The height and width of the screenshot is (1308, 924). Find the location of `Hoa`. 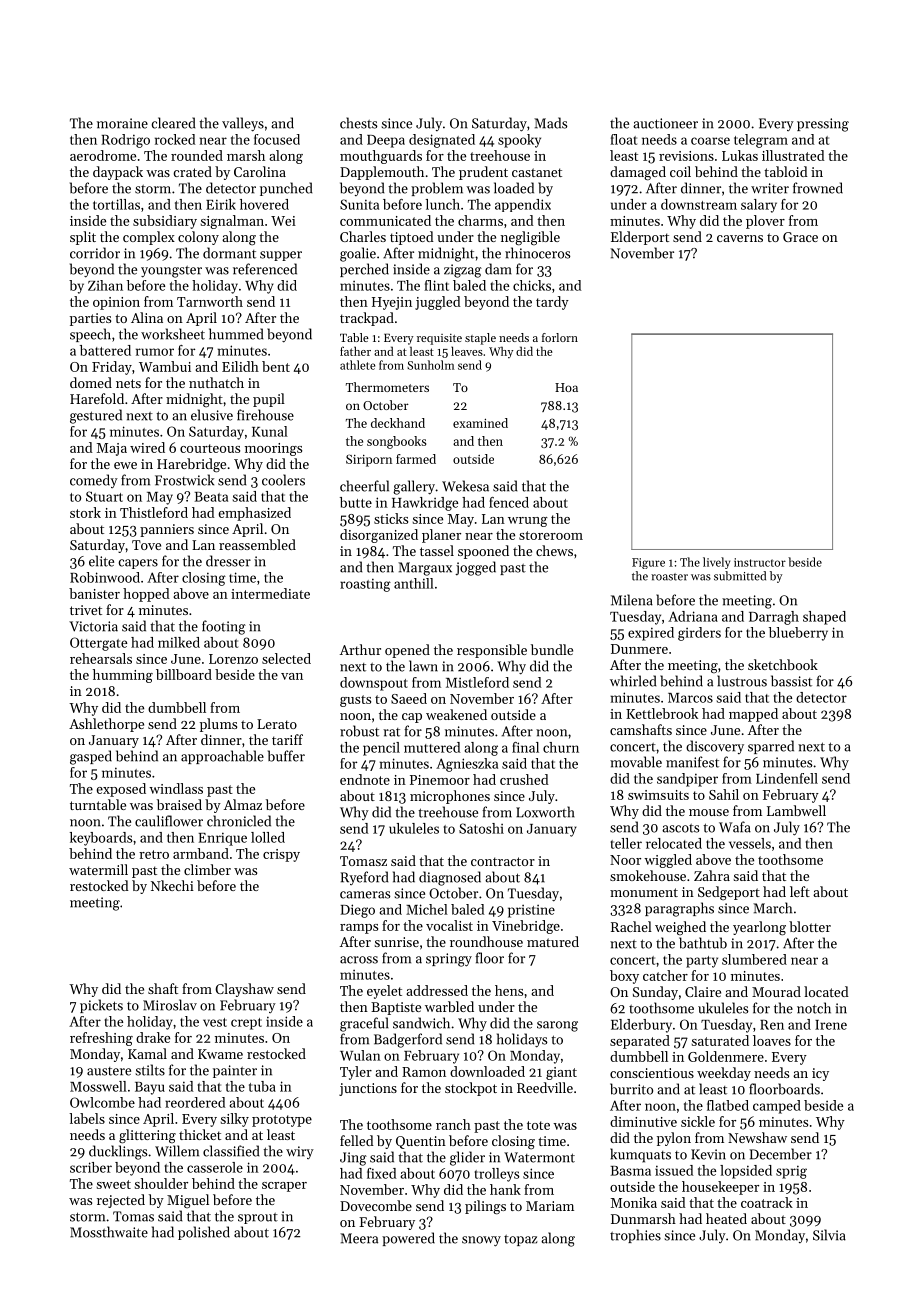

Hoa is located at coordinates (566, 387).
